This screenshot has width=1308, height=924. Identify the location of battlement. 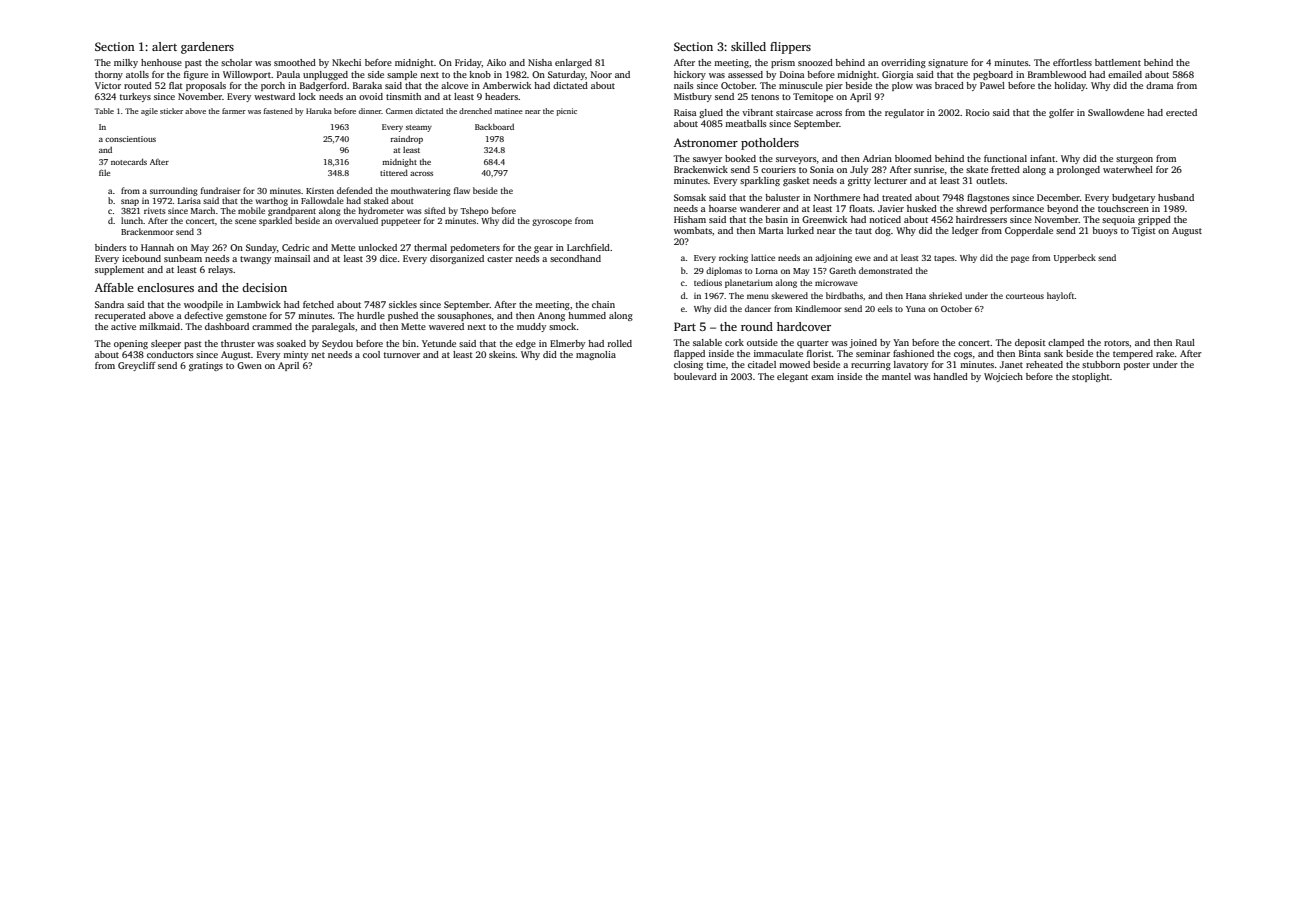
(1118, 62).
